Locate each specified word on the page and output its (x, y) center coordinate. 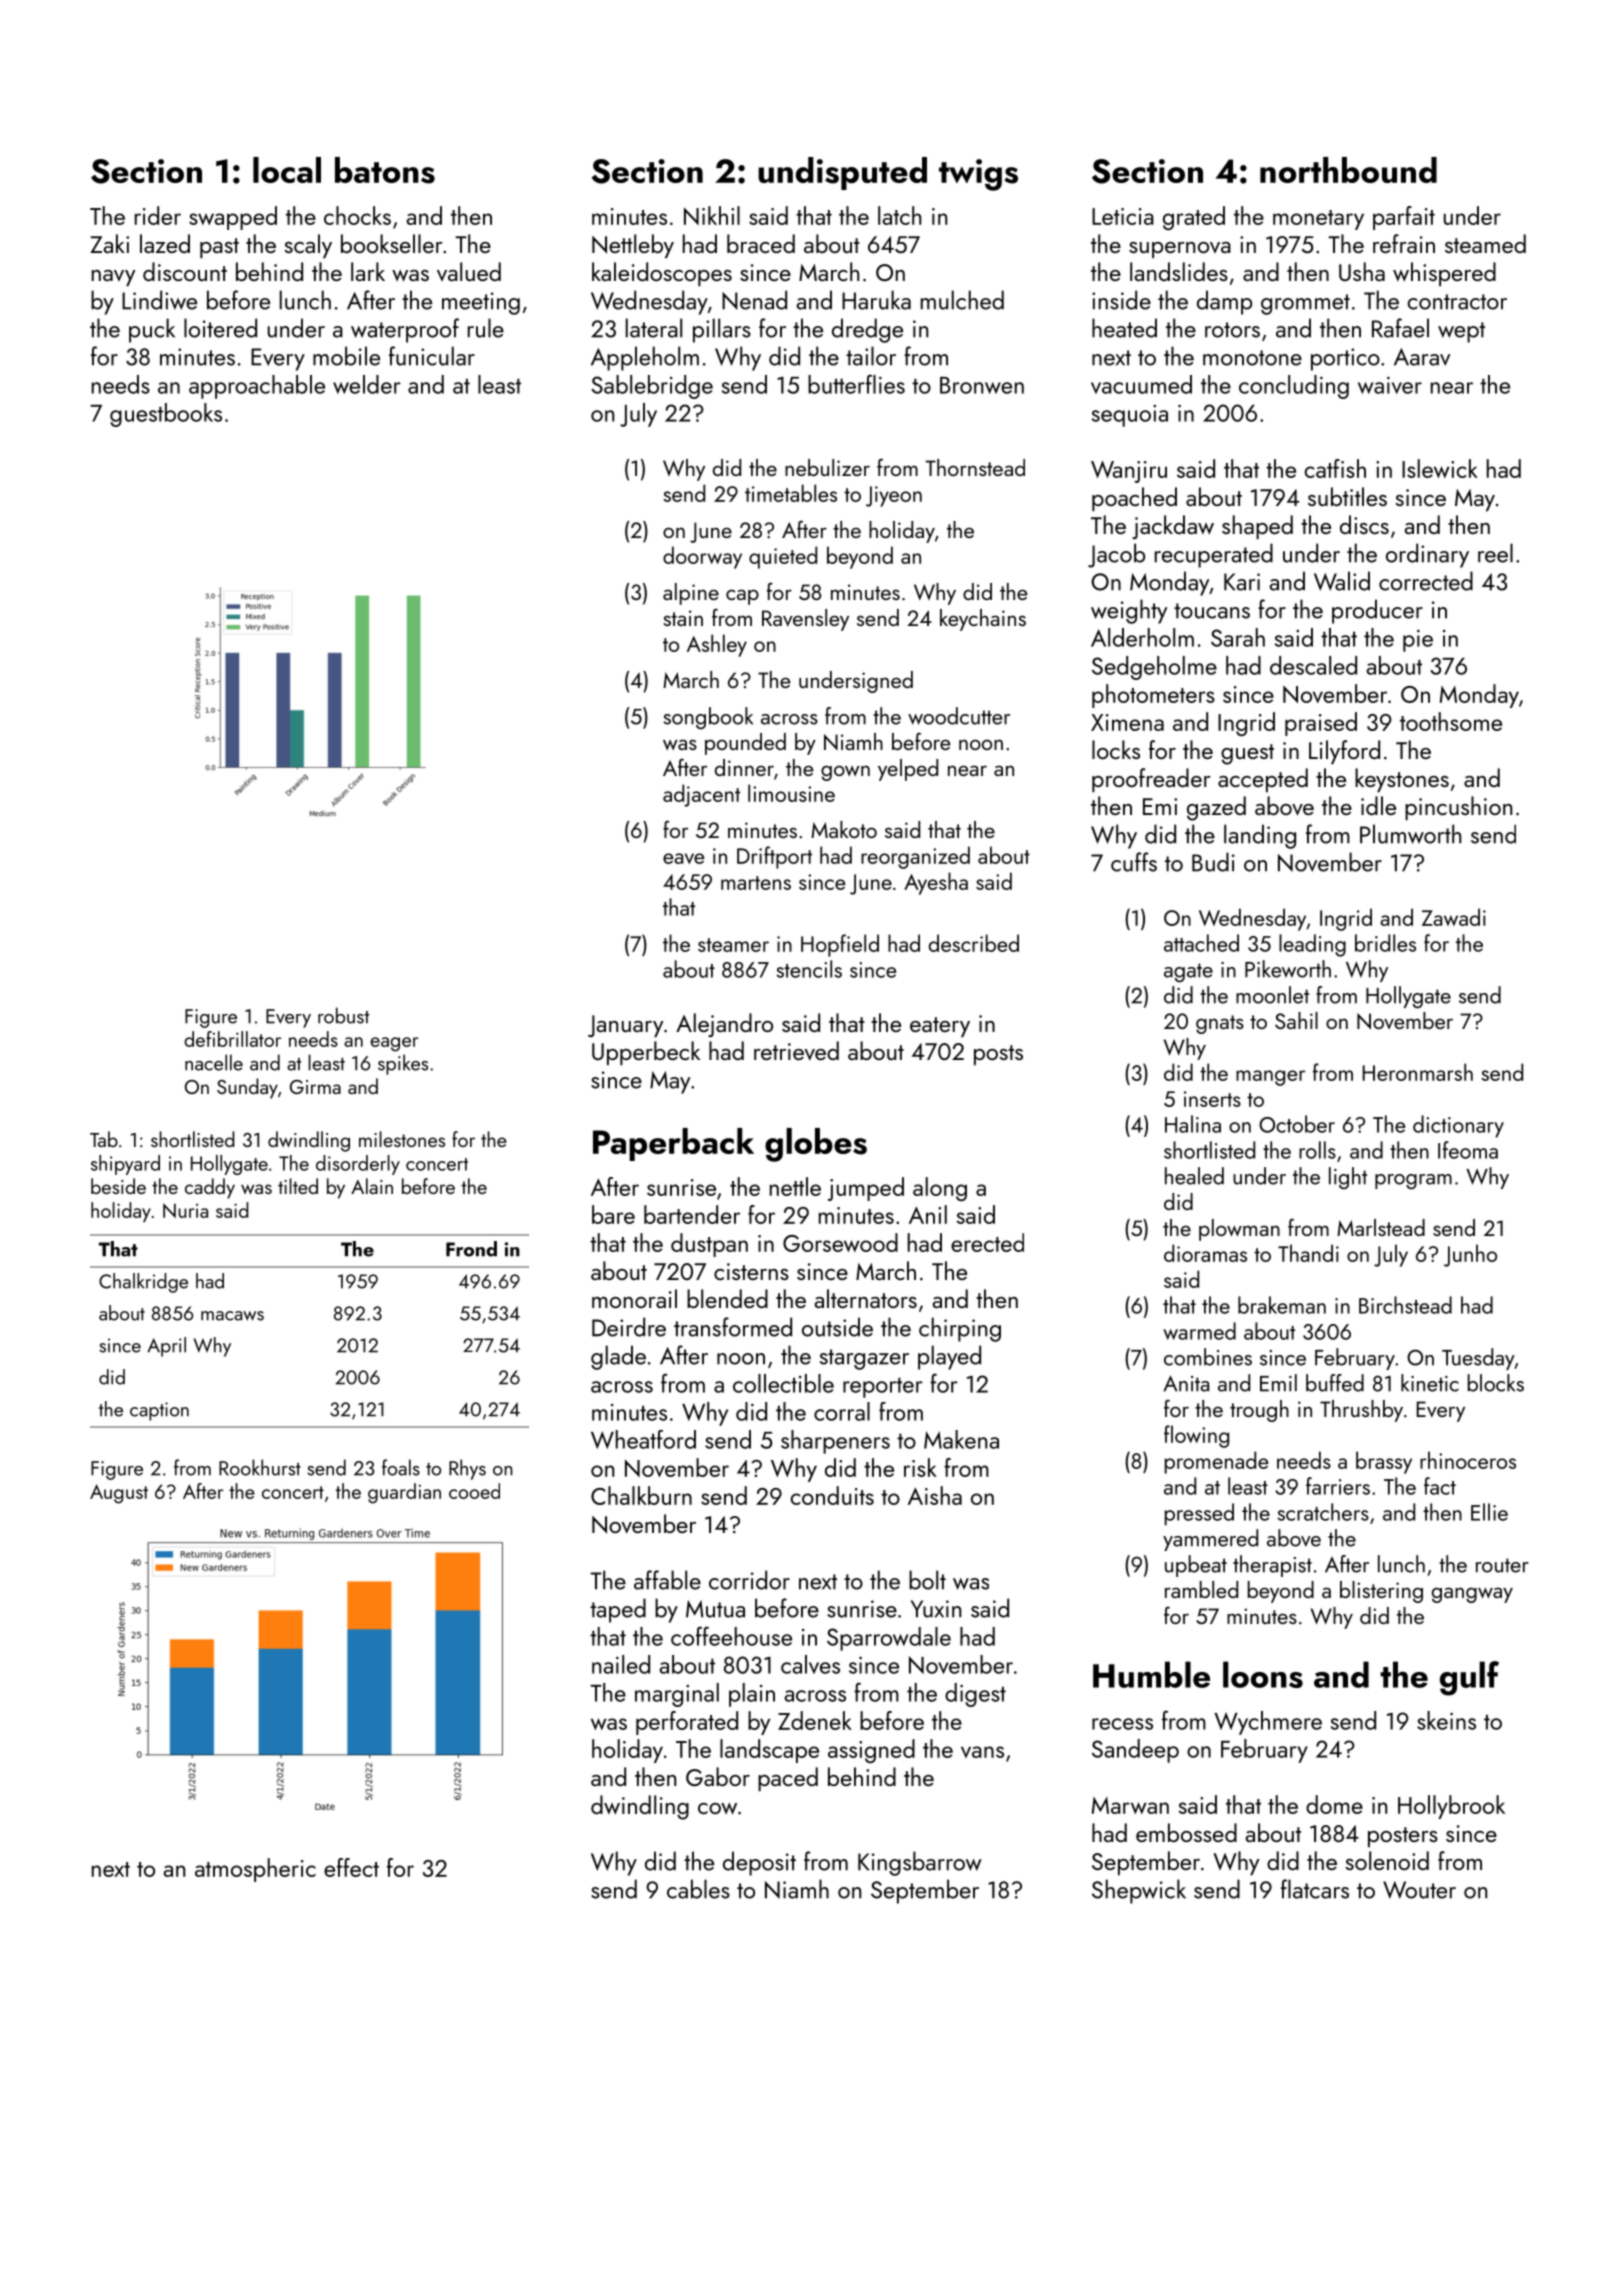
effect (351, 1867)
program (1413, 1182)
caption (159, 1411)
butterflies (856, 384)
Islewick (1440, 468)
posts (998, 1055)
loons (1263, 1674)
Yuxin (936, 1609)
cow (717, 1809)
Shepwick (1139, 1891)
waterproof (405, 330)
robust (343, 1015)
